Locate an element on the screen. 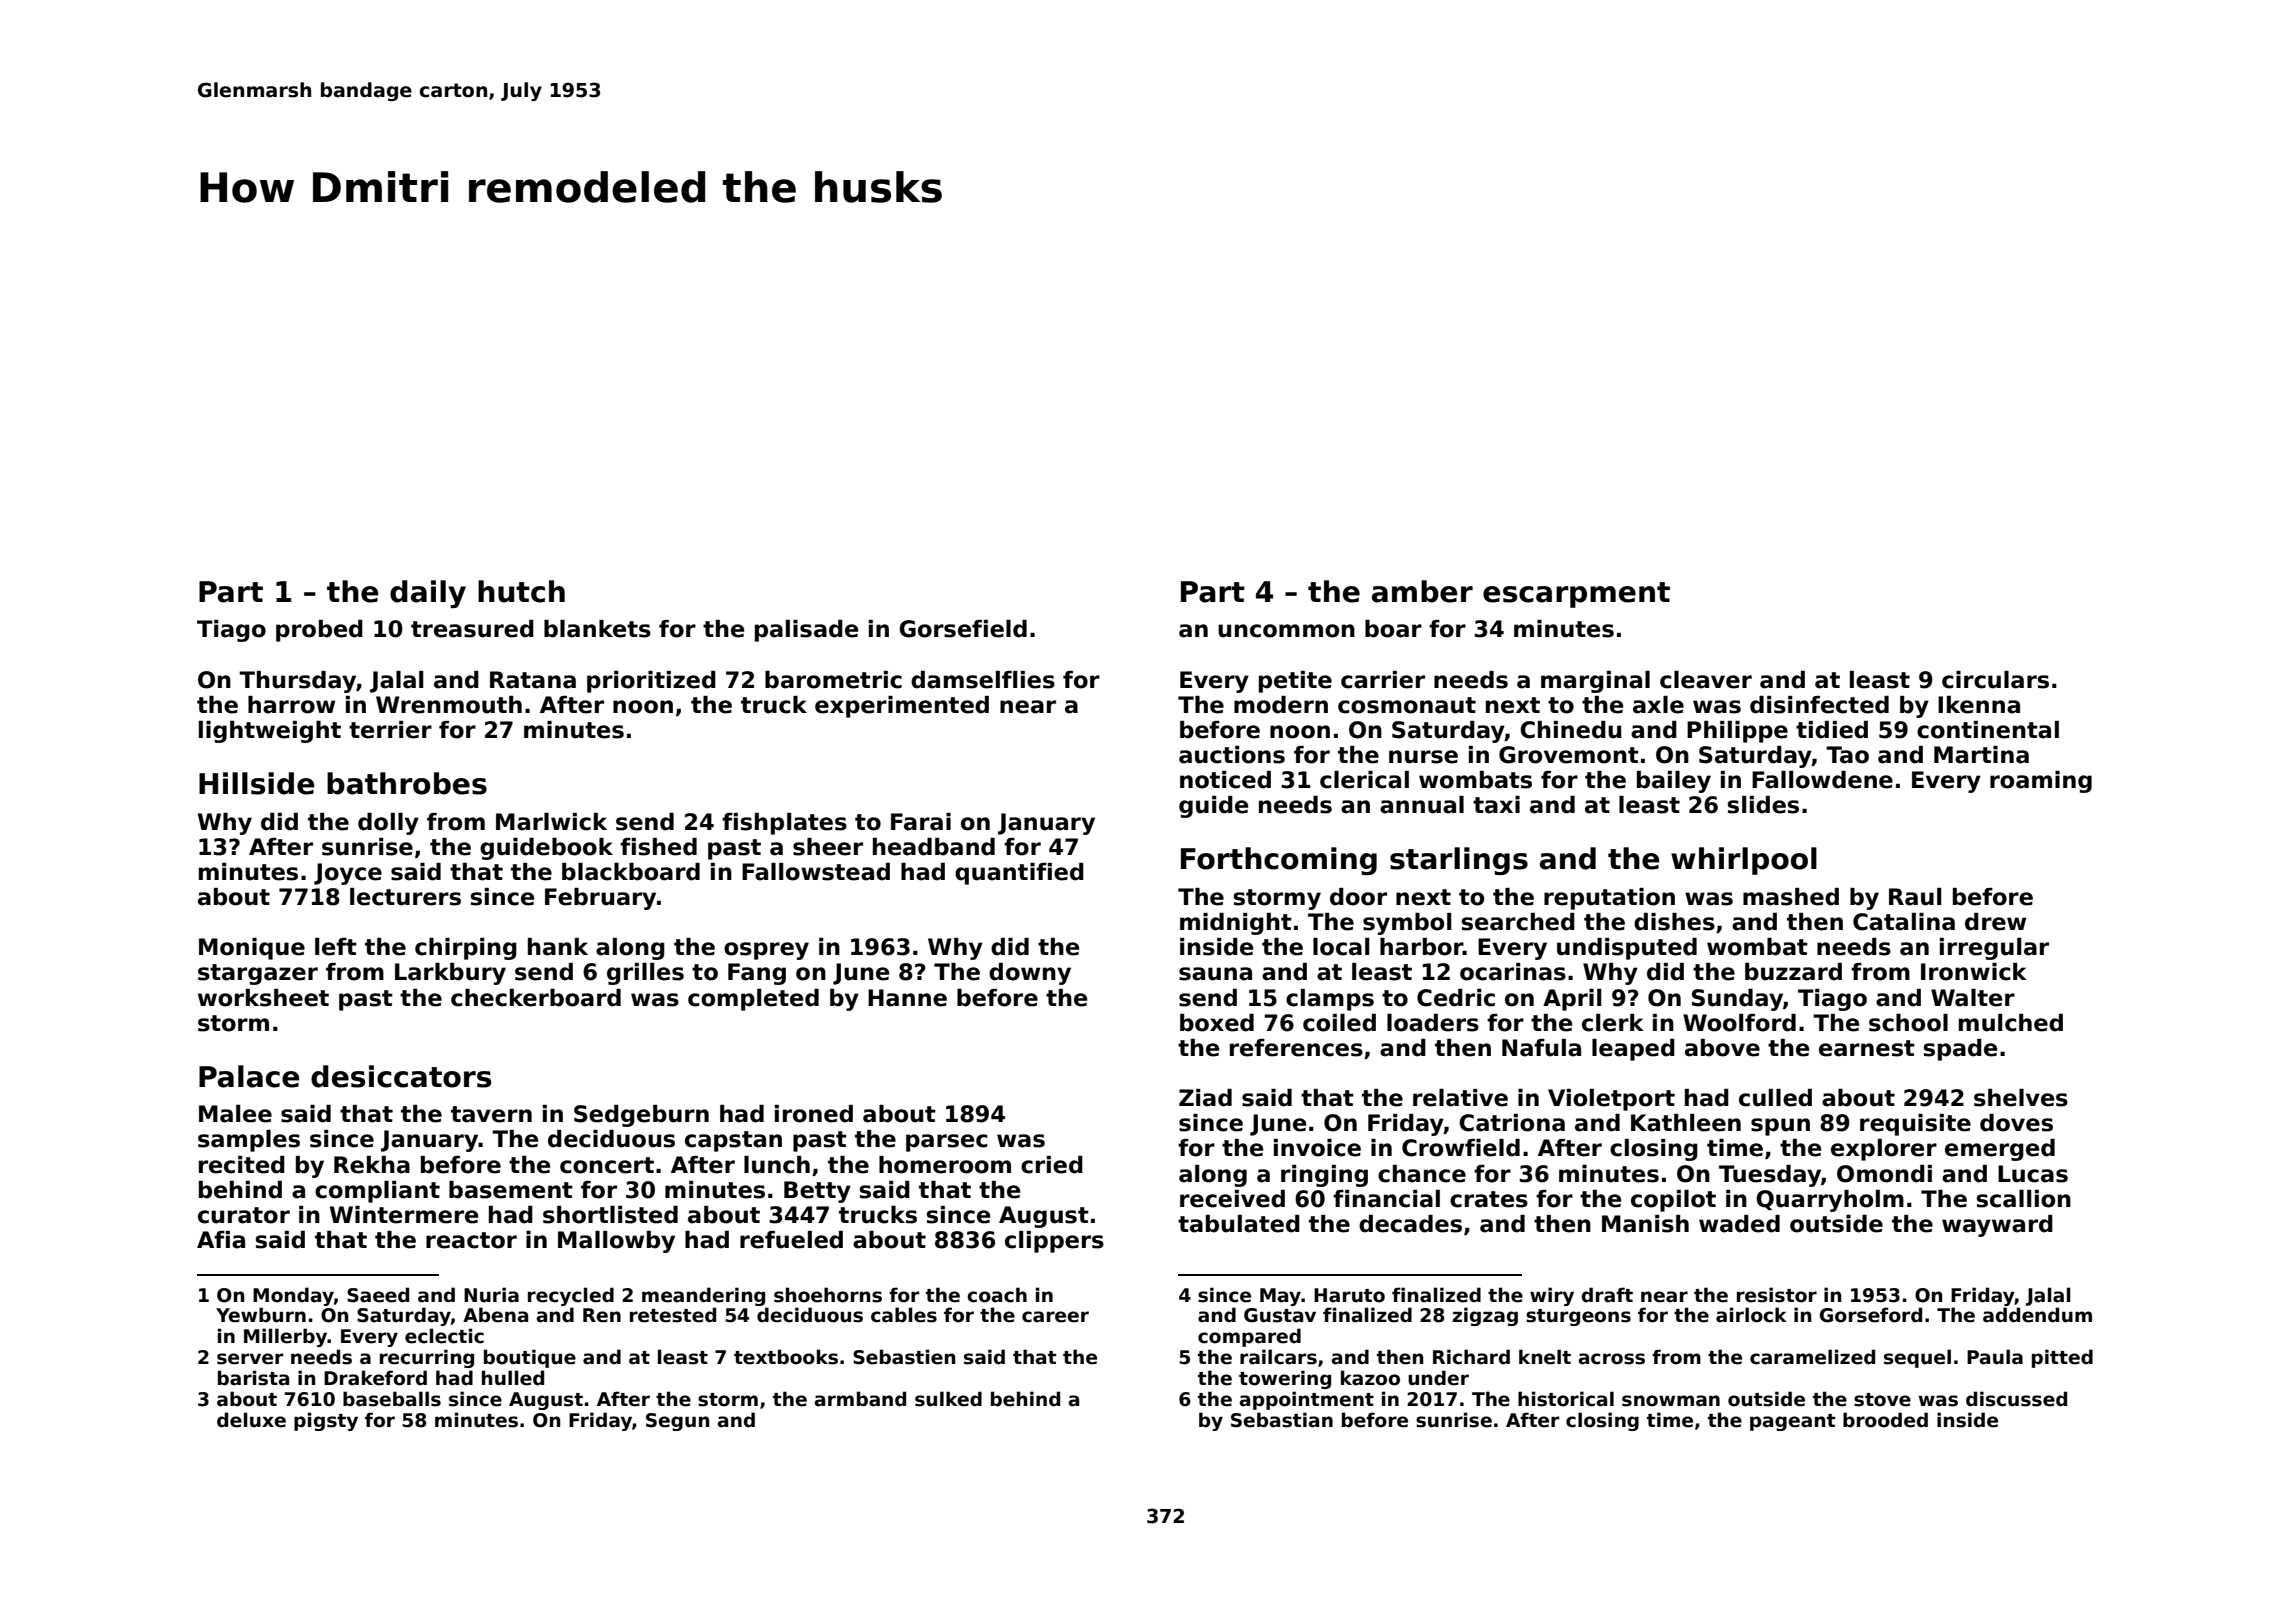 The height and width of the screenshot is (1620, 2292). treasured is located at coordinates (472, 629).
